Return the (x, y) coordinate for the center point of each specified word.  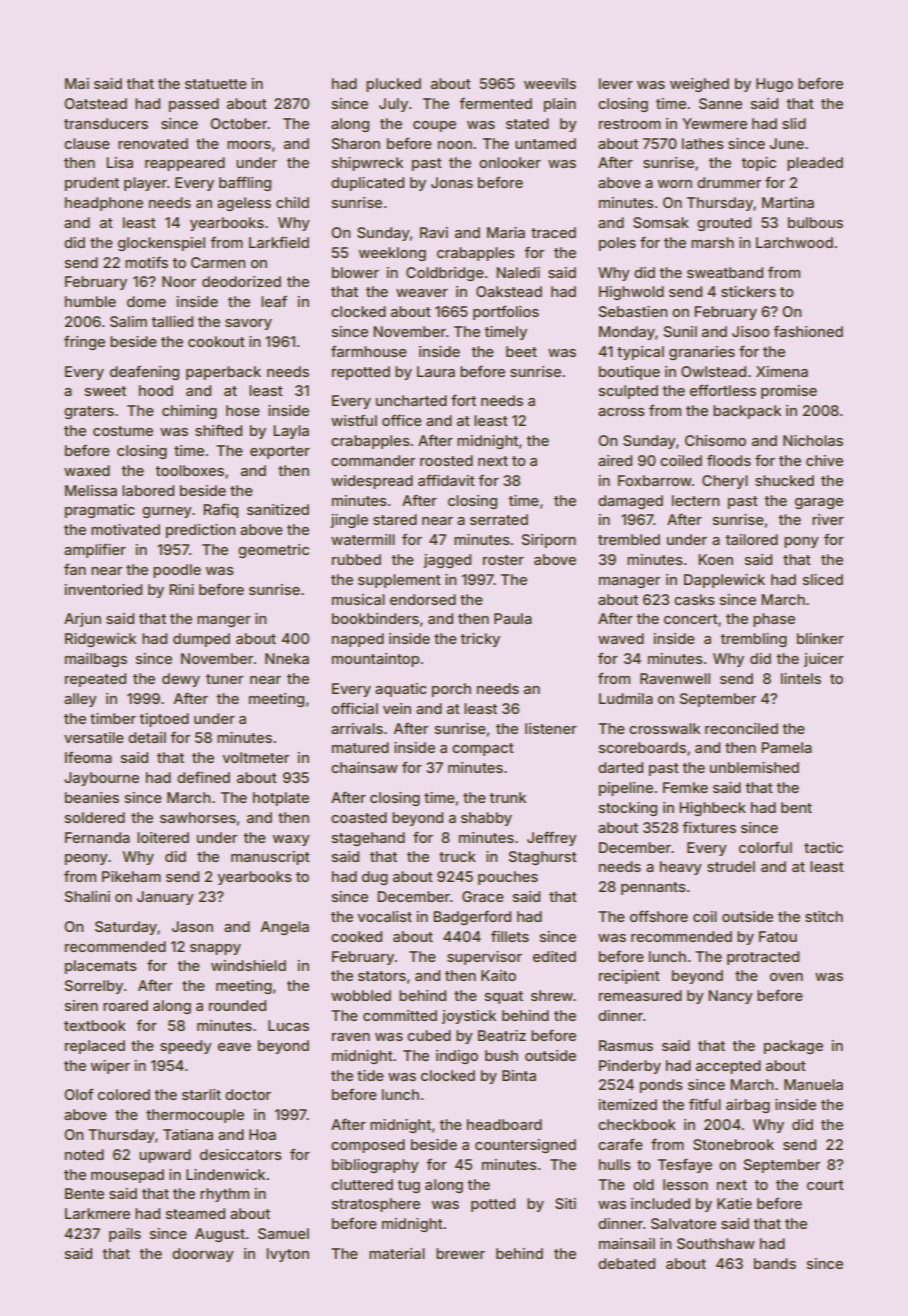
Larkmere (97, 1213)
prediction (200, 531)
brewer (460, 1253)
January (165, 898)
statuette (216, 84)
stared (395, 519)
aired (615, 460)
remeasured (640, 995)
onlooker (510, 162)
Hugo (774, 85)
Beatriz (502, 1035)
